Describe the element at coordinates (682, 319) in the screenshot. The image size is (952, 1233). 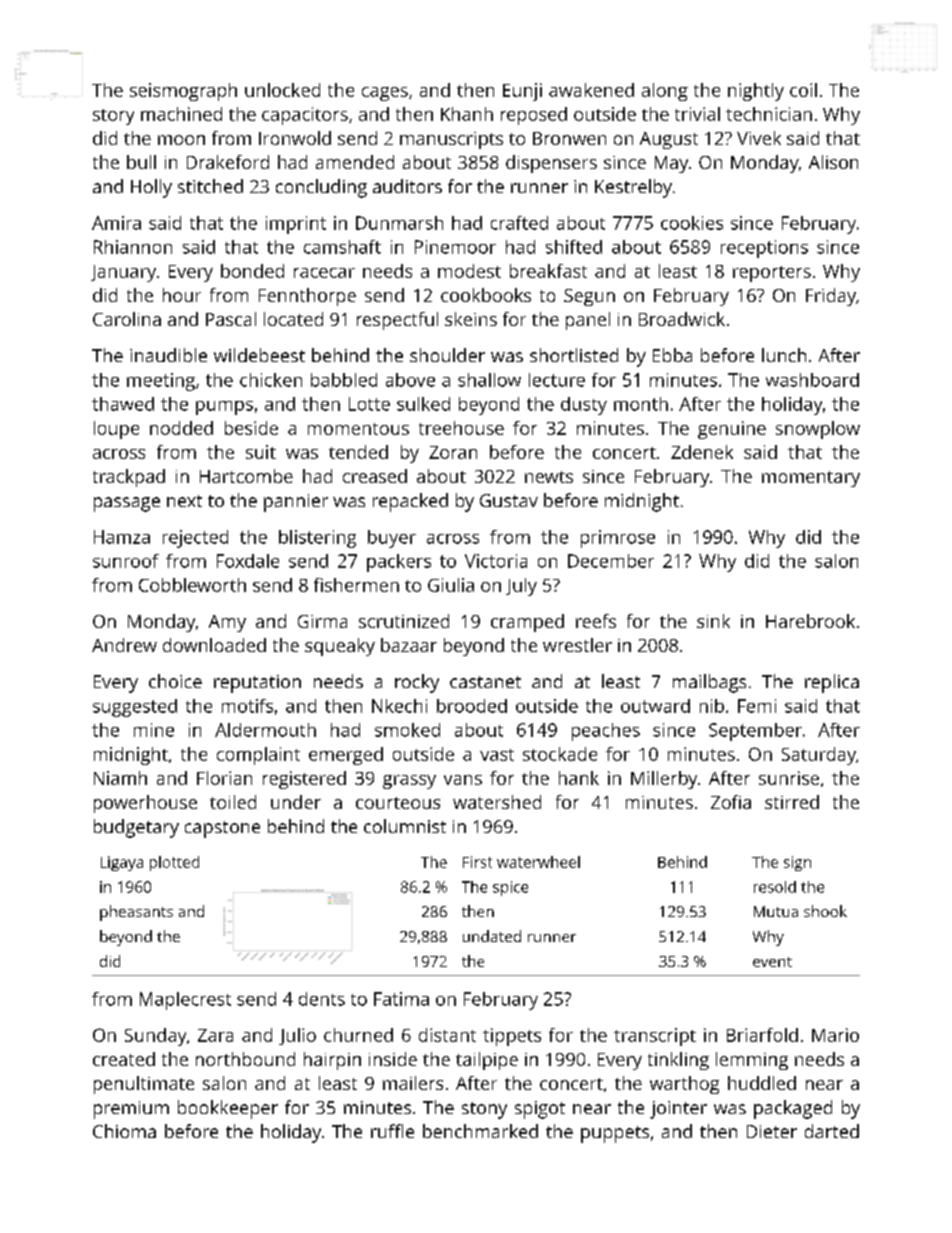
I see `Broadwick` at that location.
